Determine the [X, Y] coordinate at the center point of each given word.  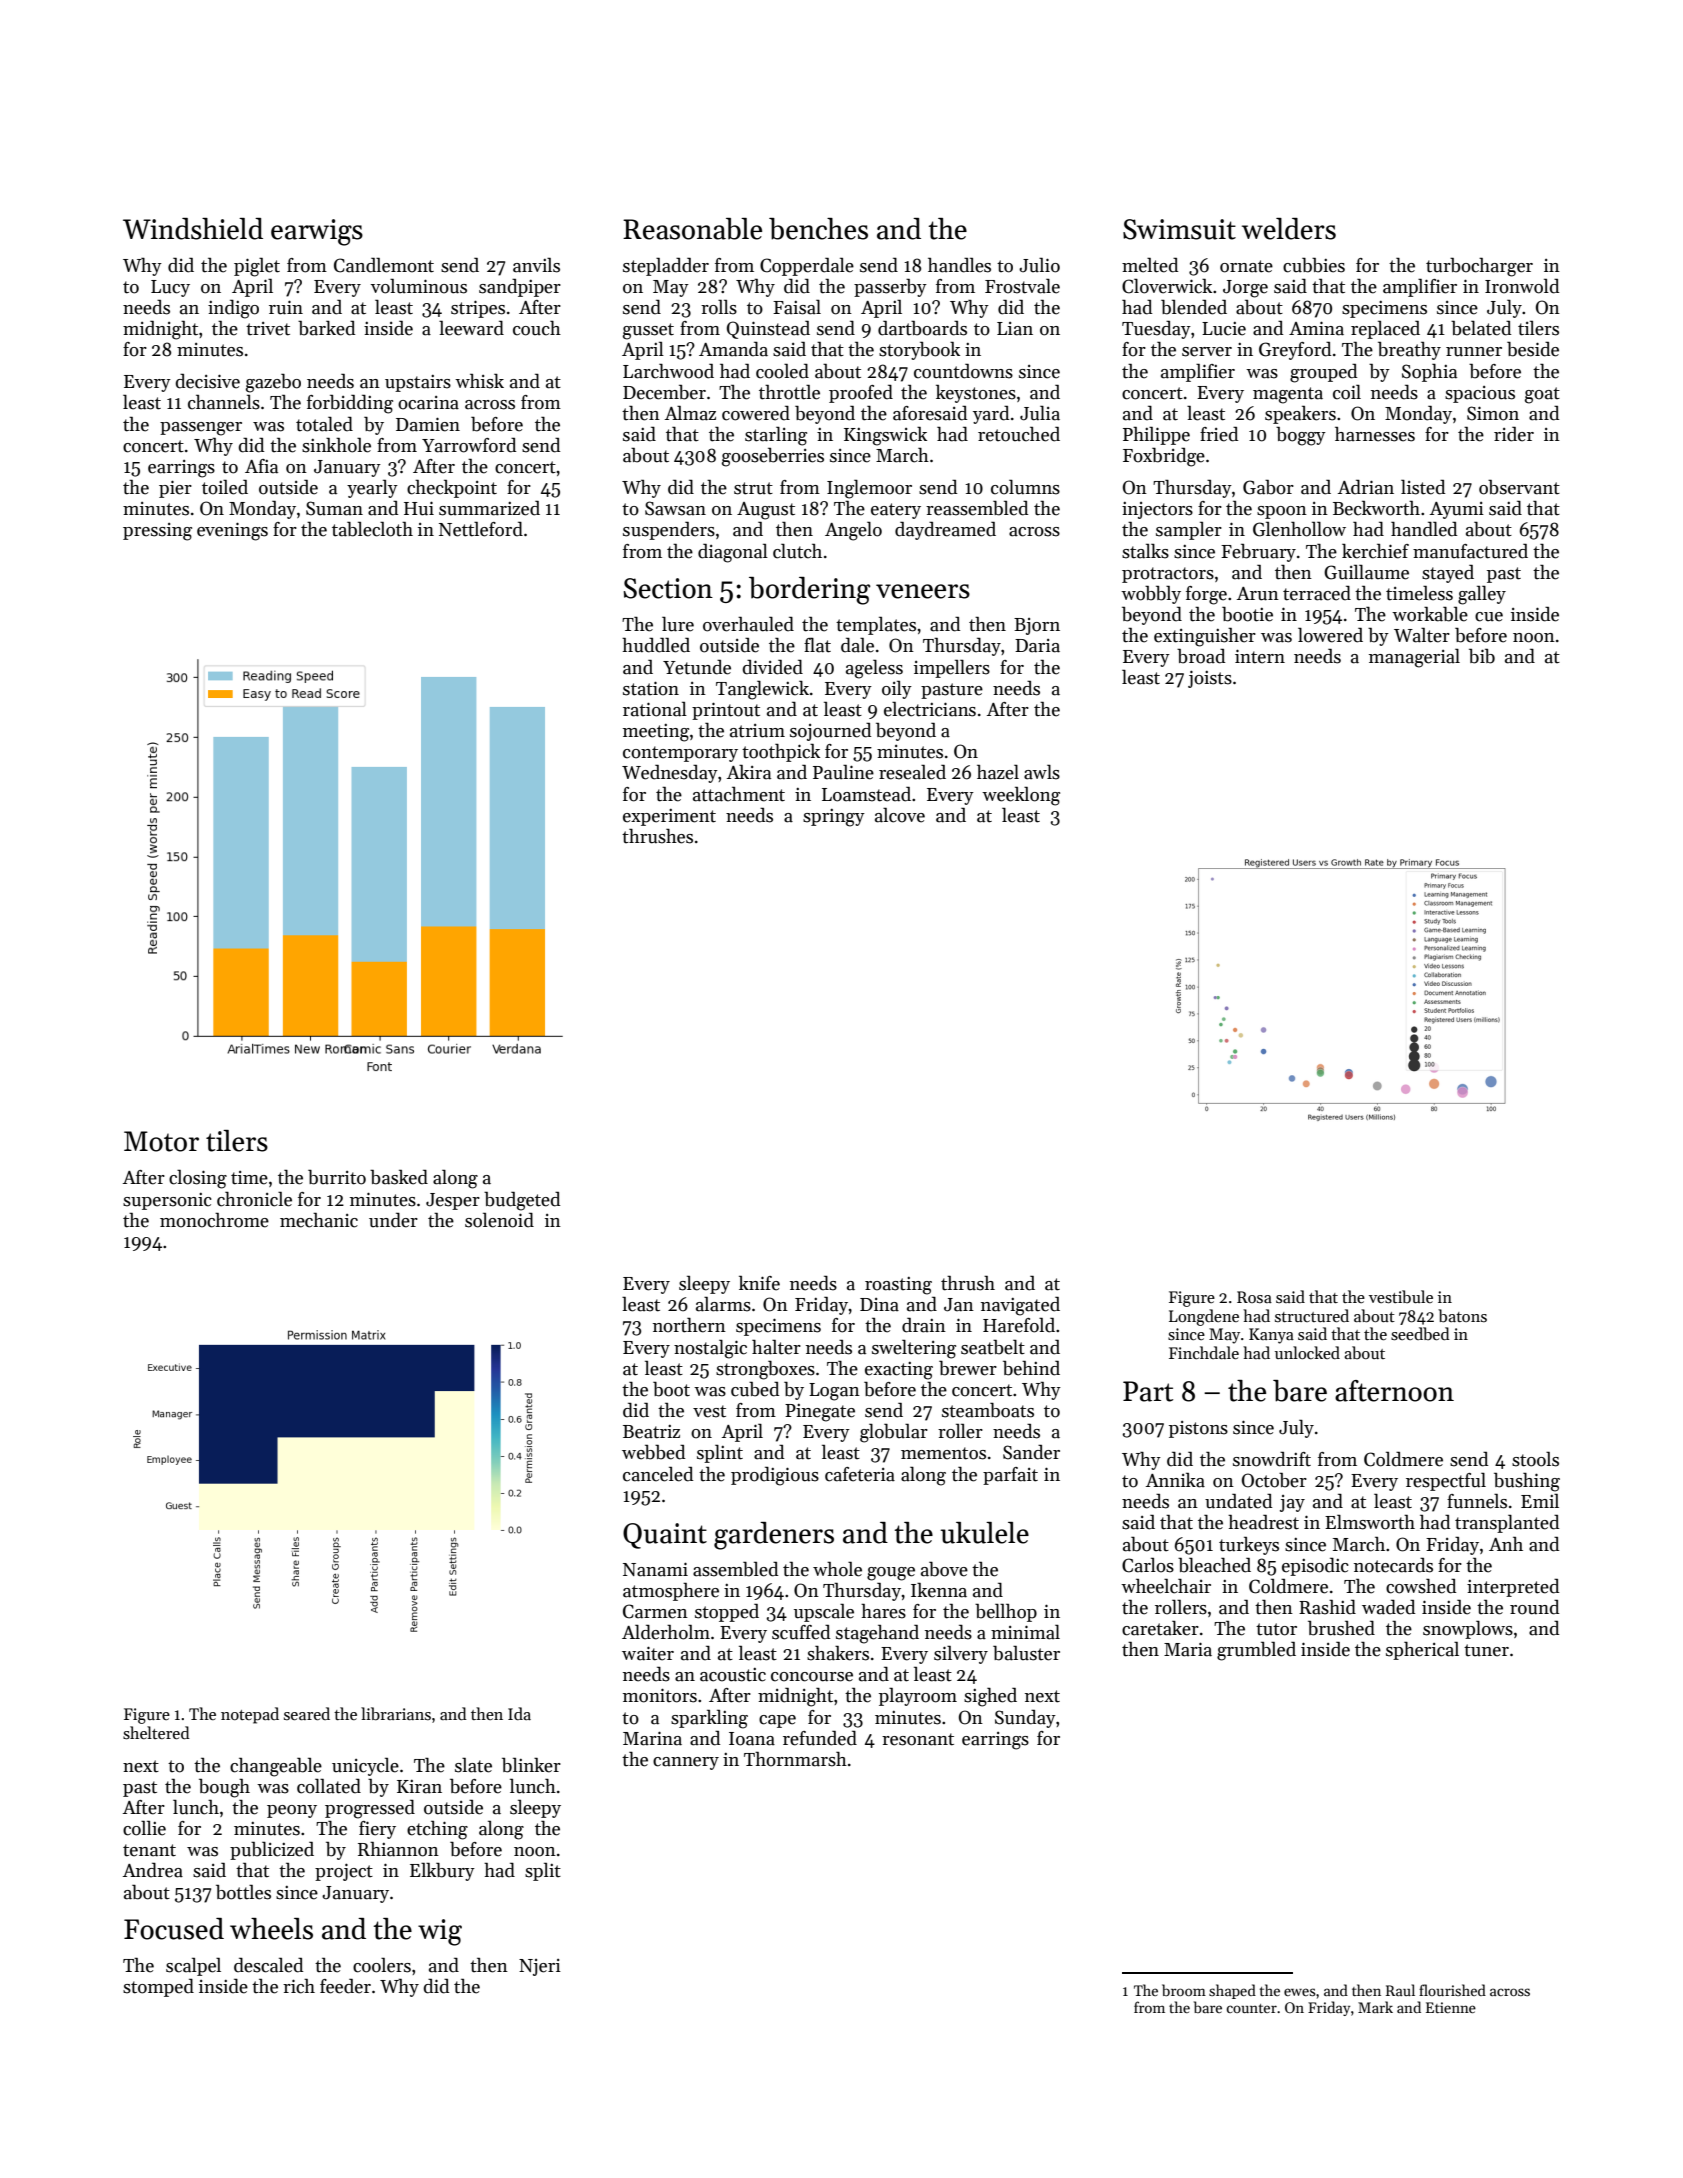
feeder [345, 1986]
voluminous [418, 286]
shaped [1232, 1991]
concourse [812, 1677]
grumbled [1256, 1651]
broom [1184, 1990]
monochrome [214, 1220]
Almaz [690, 413]
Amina [1316, 328]
